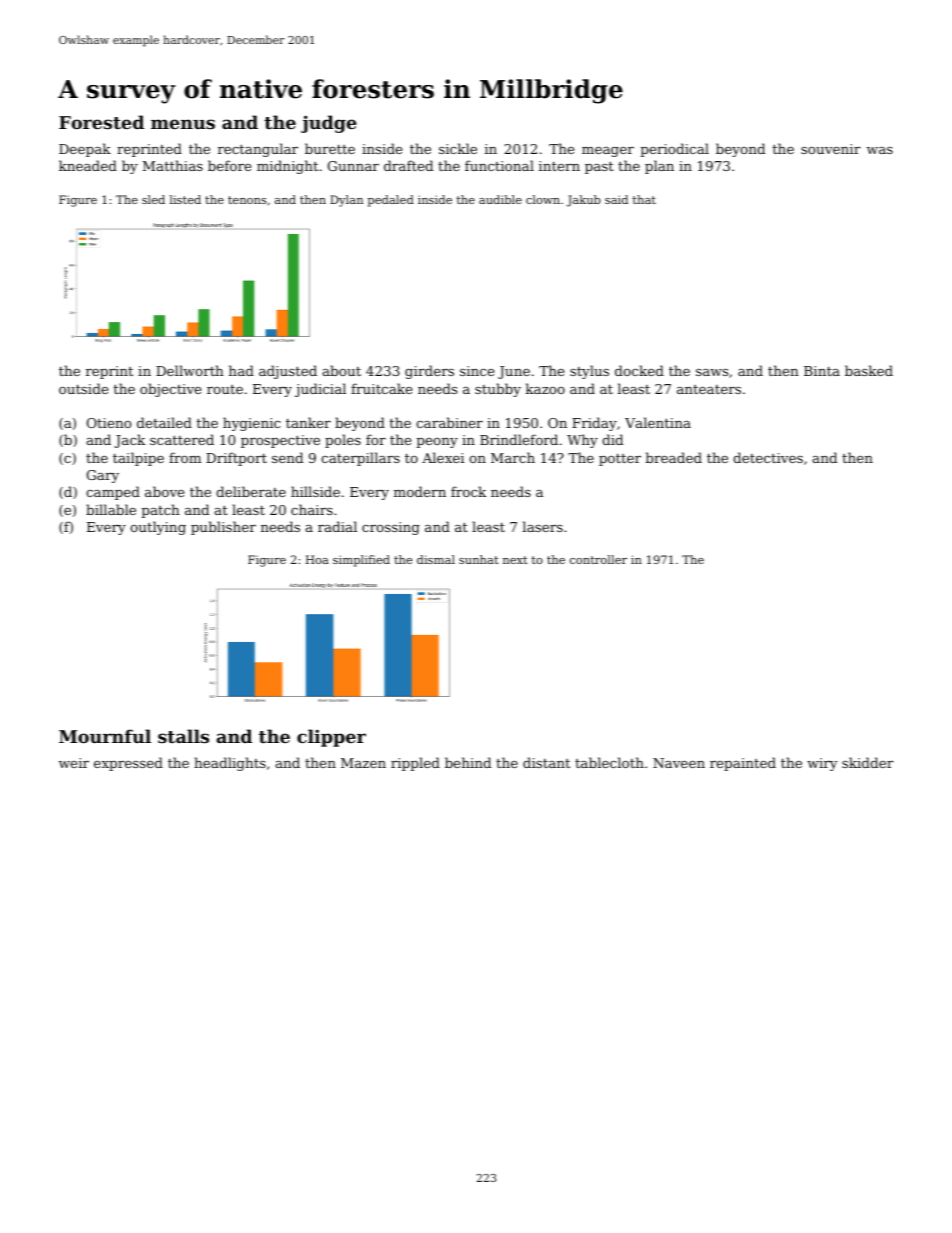 The height and width of the screenshot is (1233, 952). I want to click on Binta, so click(822, 371).
